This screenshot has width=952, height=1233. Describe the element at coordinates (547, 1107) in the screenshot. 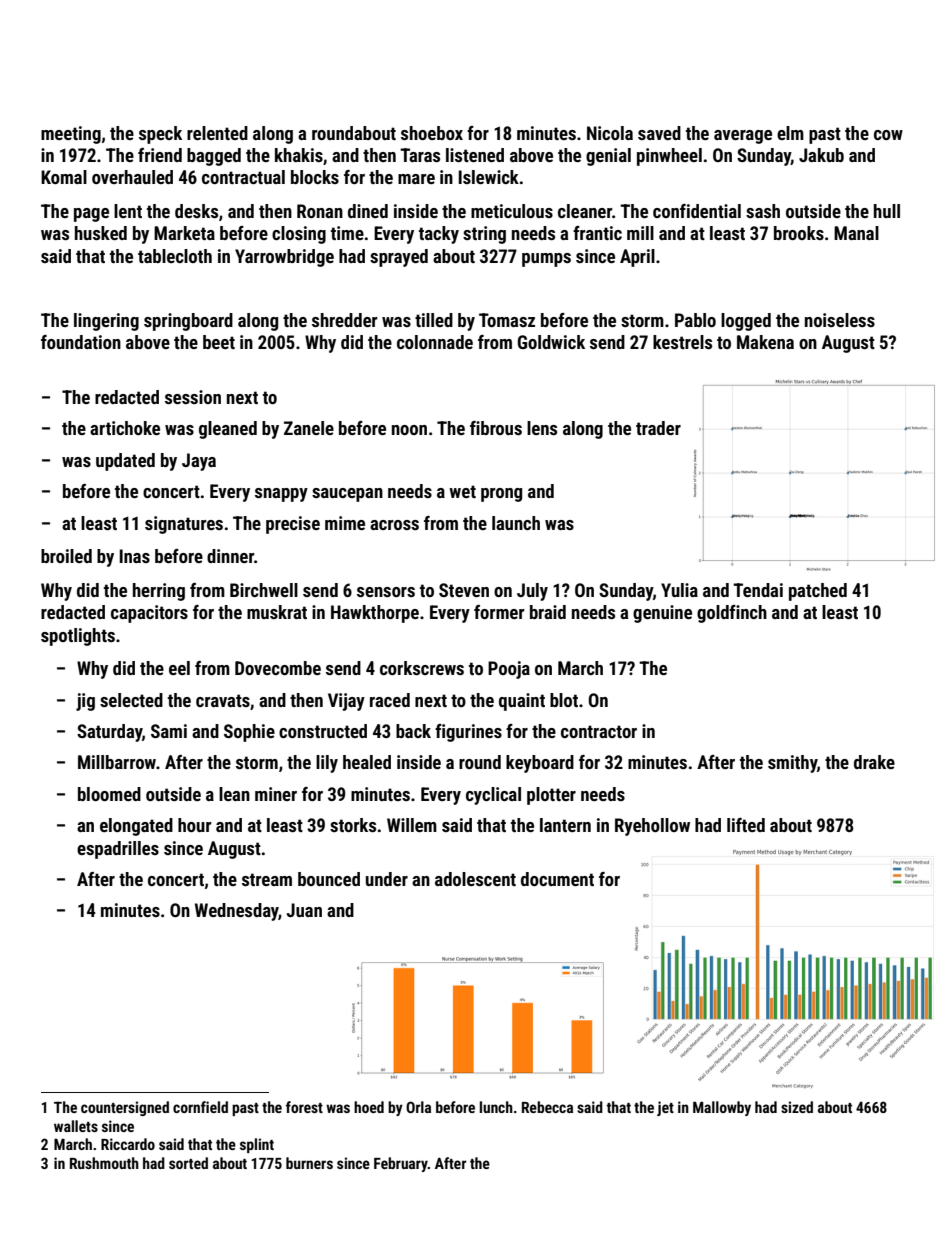

I see `Rebecca` at that location.
